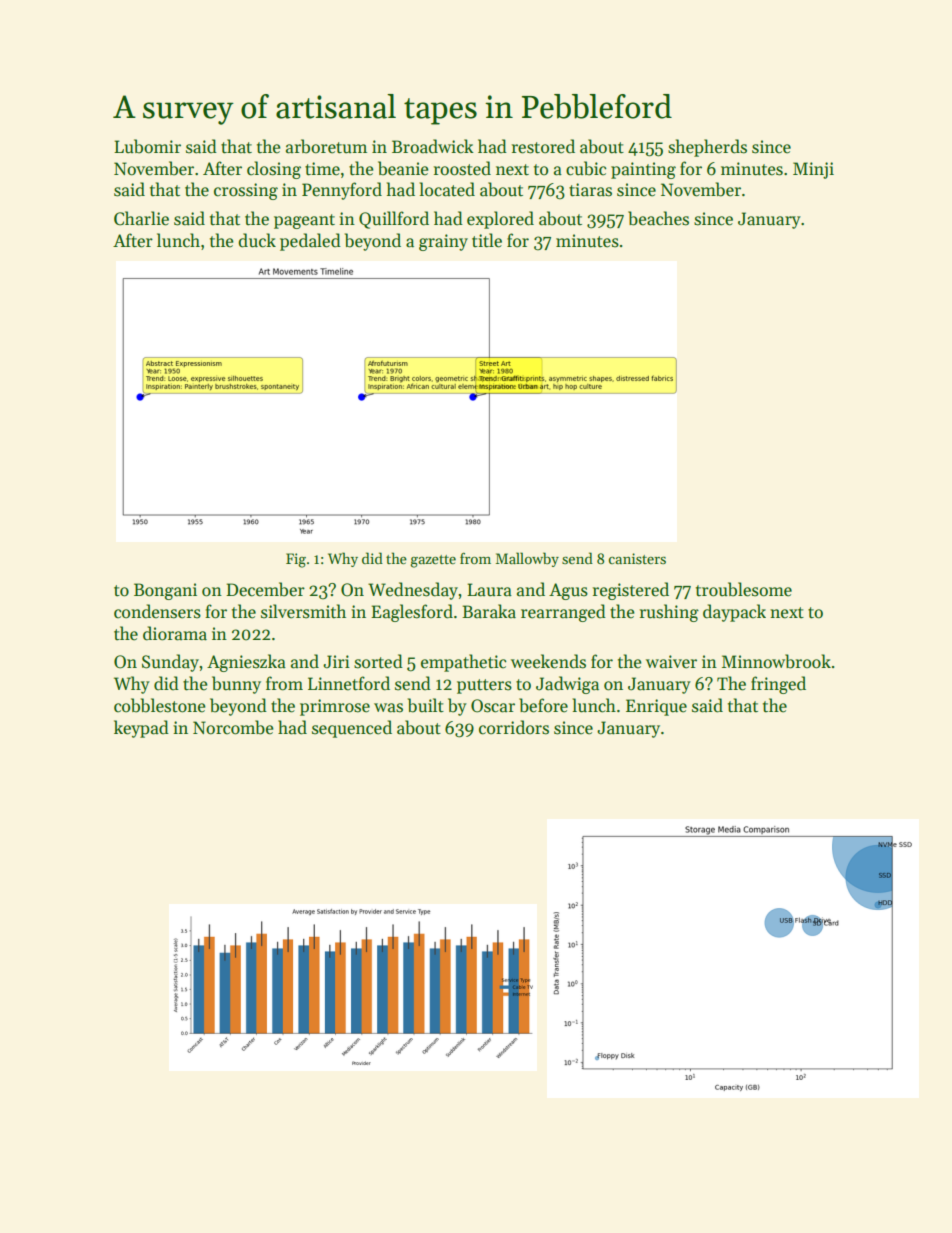  I want to click on painting, so click(643, 170).
